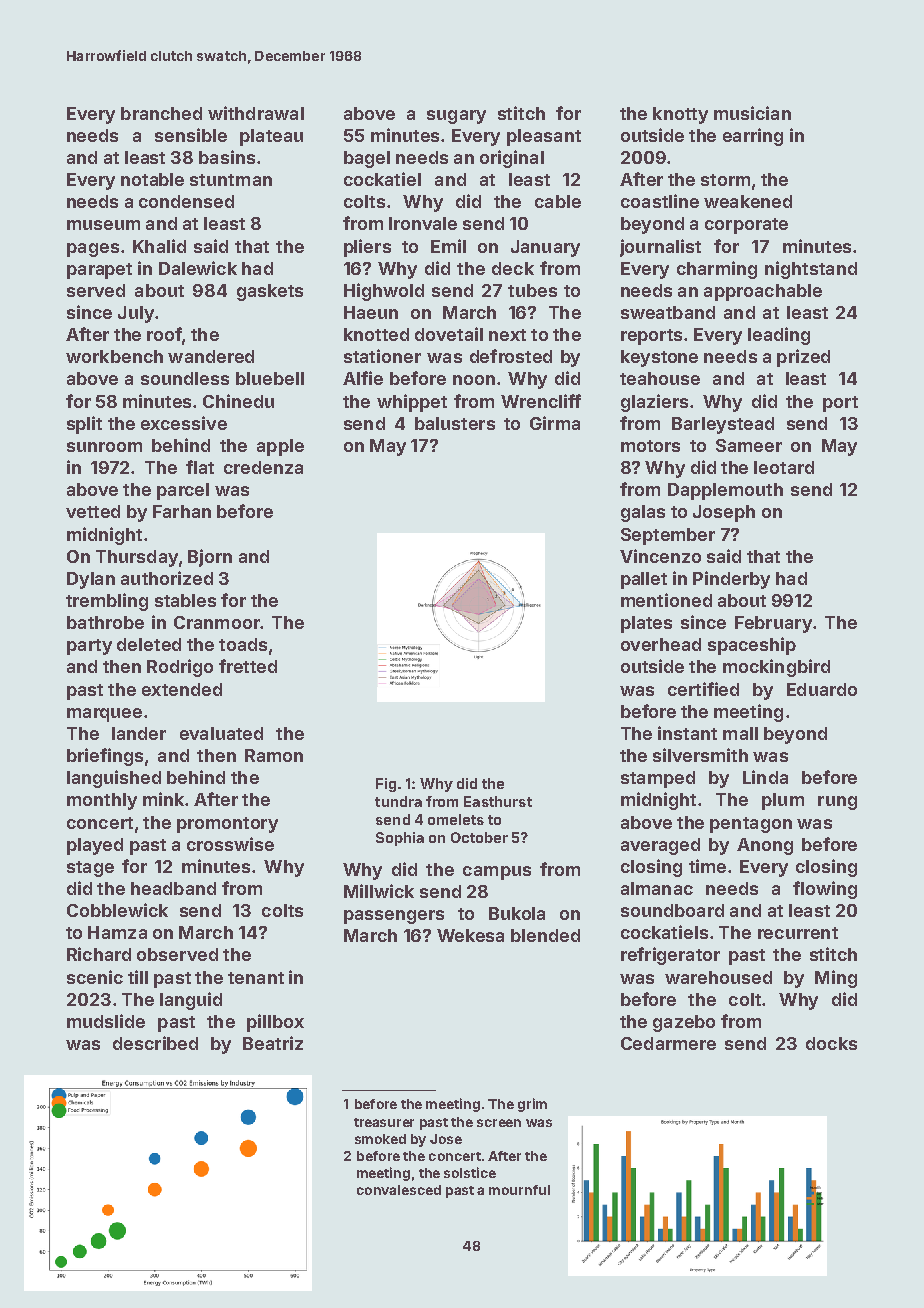 The width and height of the screenshot is (924, 1308). Describe the element at coordinates (784, 467) in the screenshot. I see `leotard` at that location.
